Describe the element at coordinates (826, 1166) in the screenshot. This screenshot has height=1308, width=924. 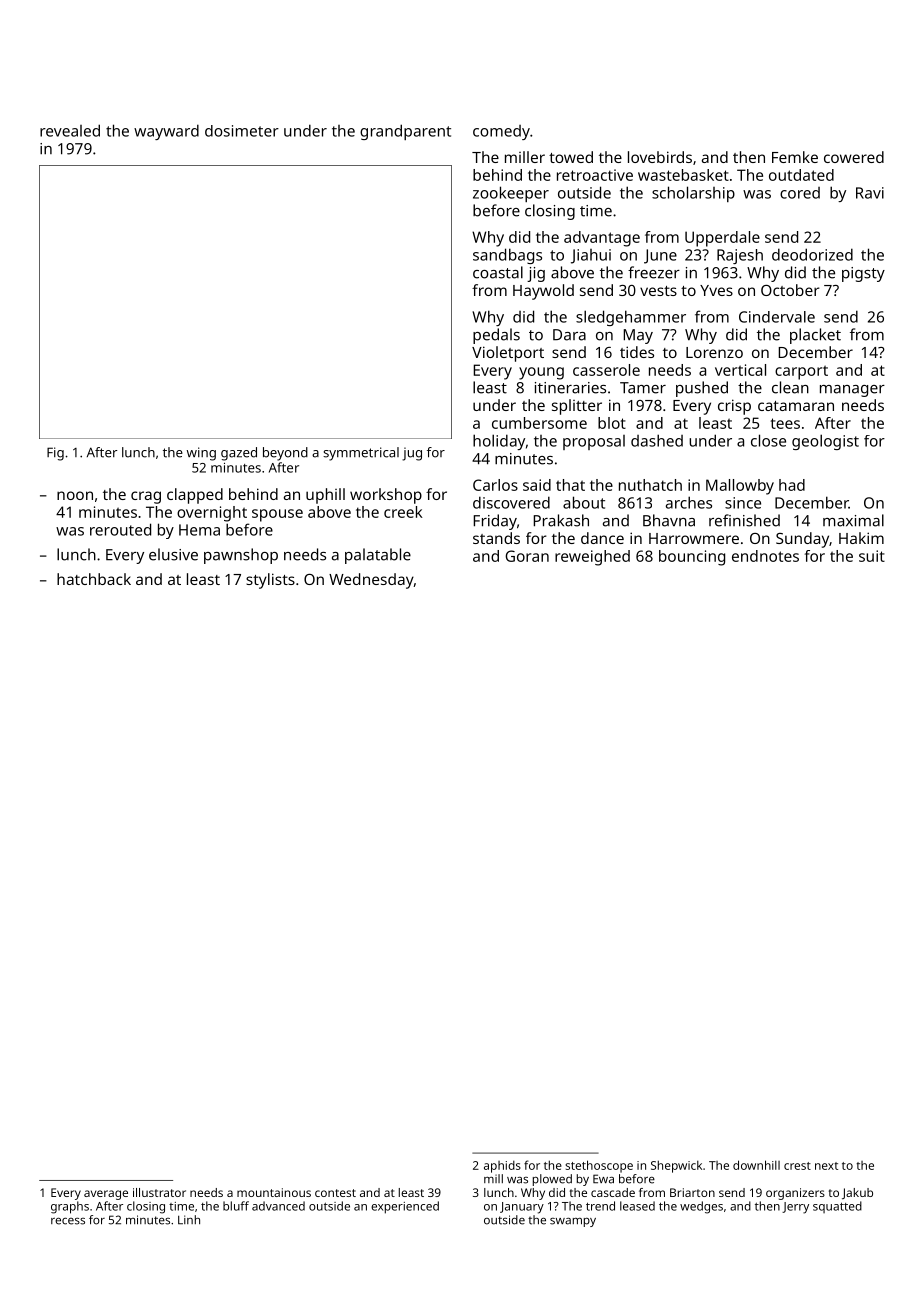
I see `next` at that location.
